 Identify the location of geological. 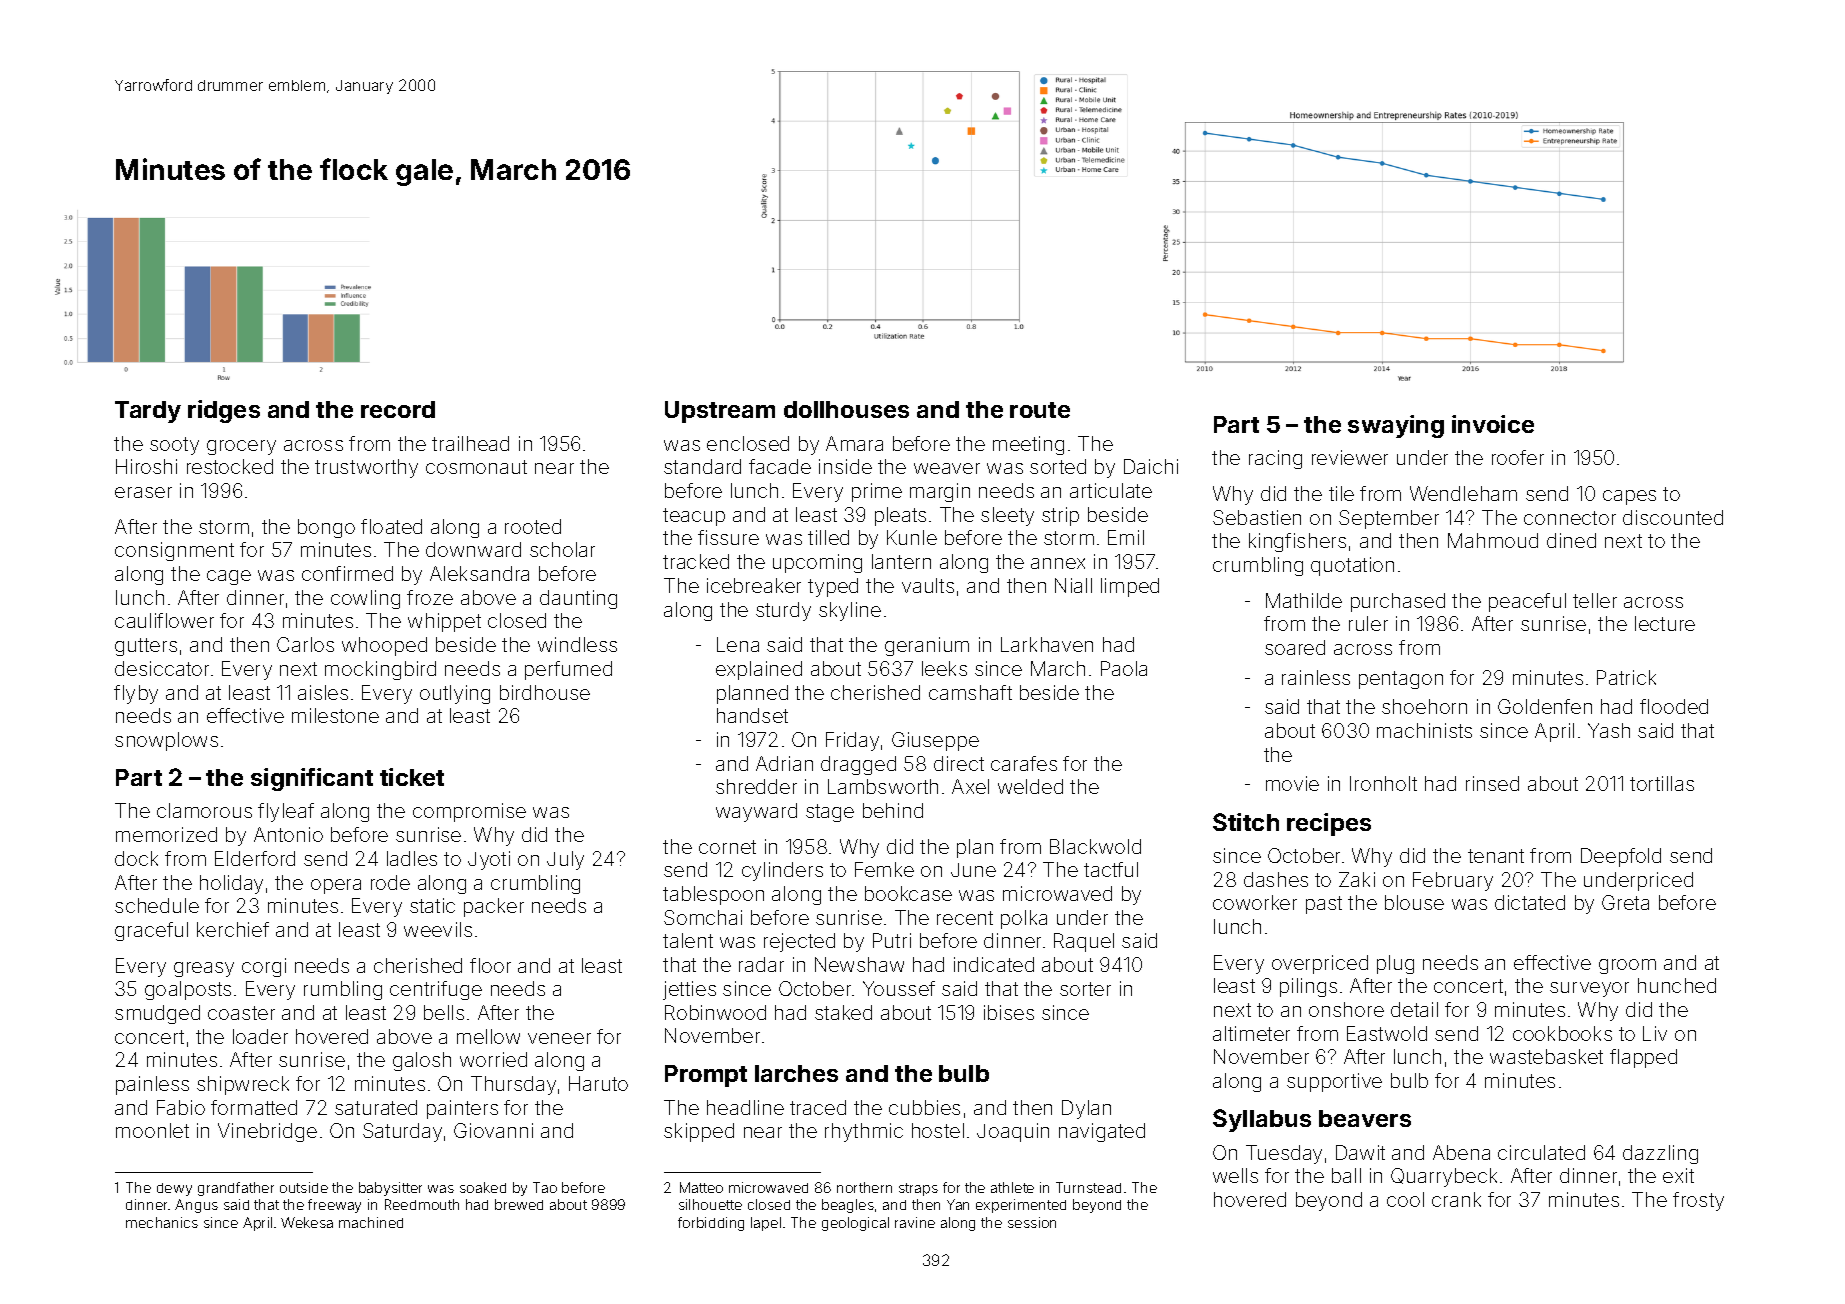
(855, 1224).
